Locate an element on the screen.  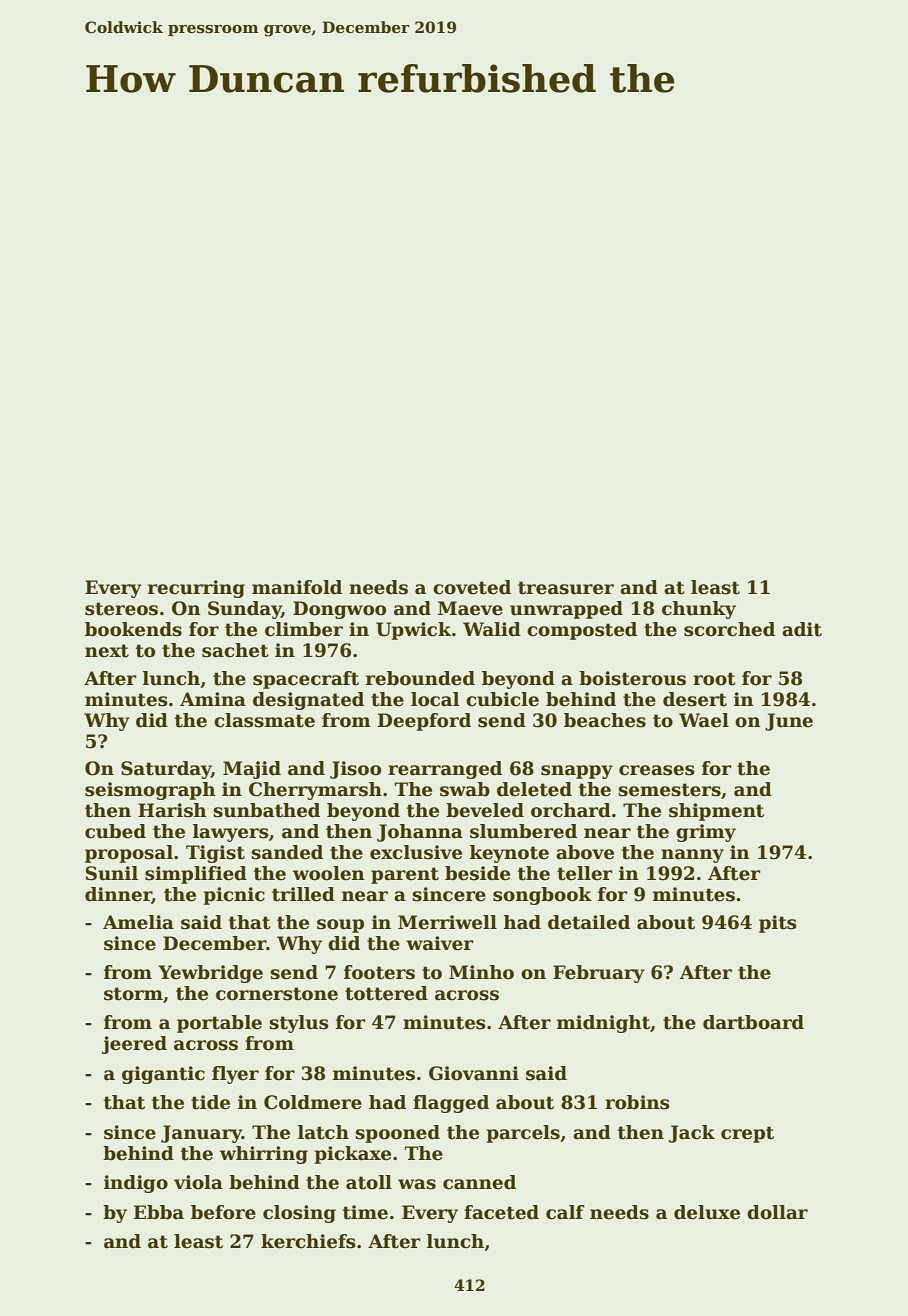
Ebba is located at coordinates (159, 1212).
